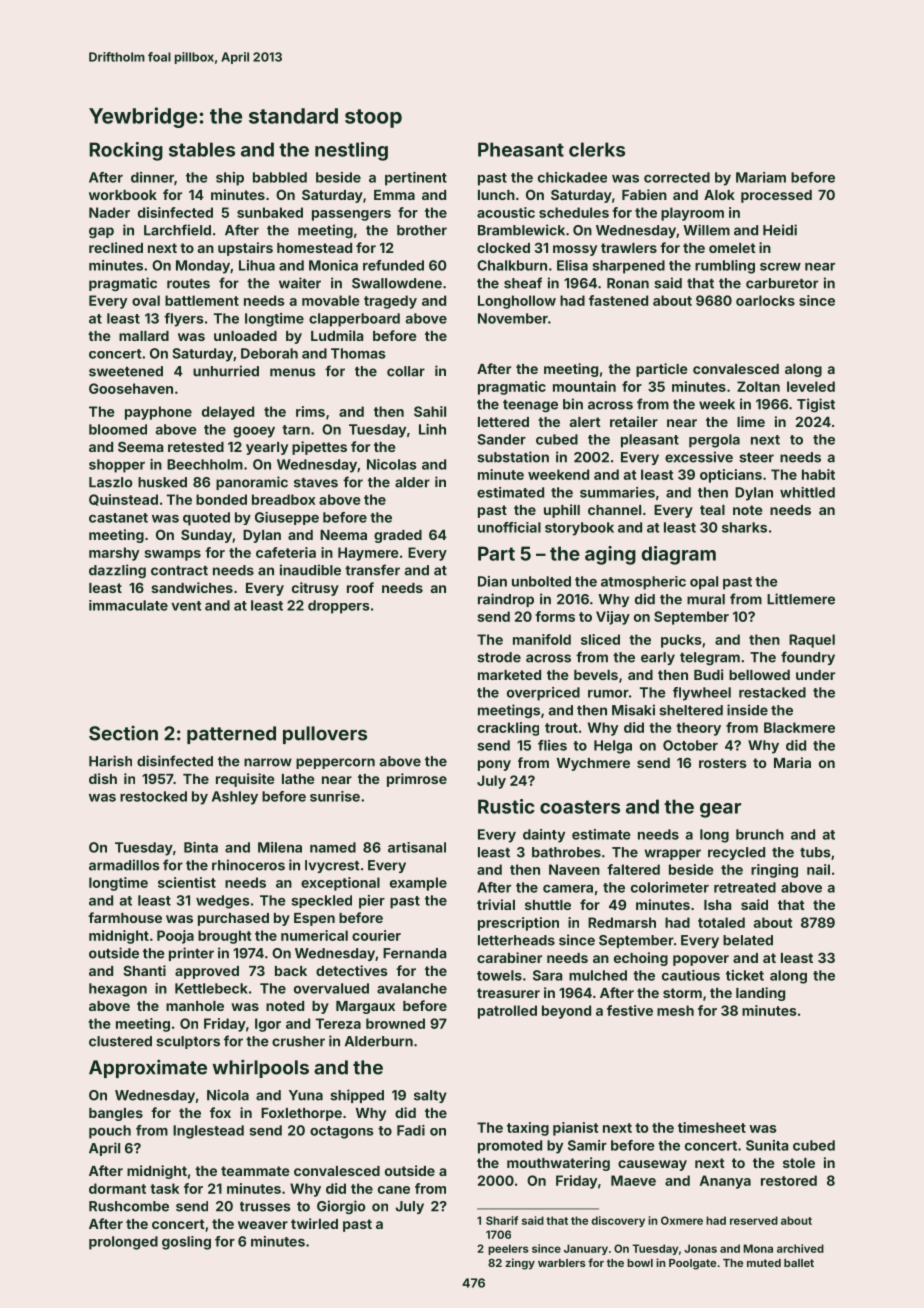  What do you see at coordinates (521, 149) in the screenshot?
I see `Pheasant` at bounding box center [521, 149].
